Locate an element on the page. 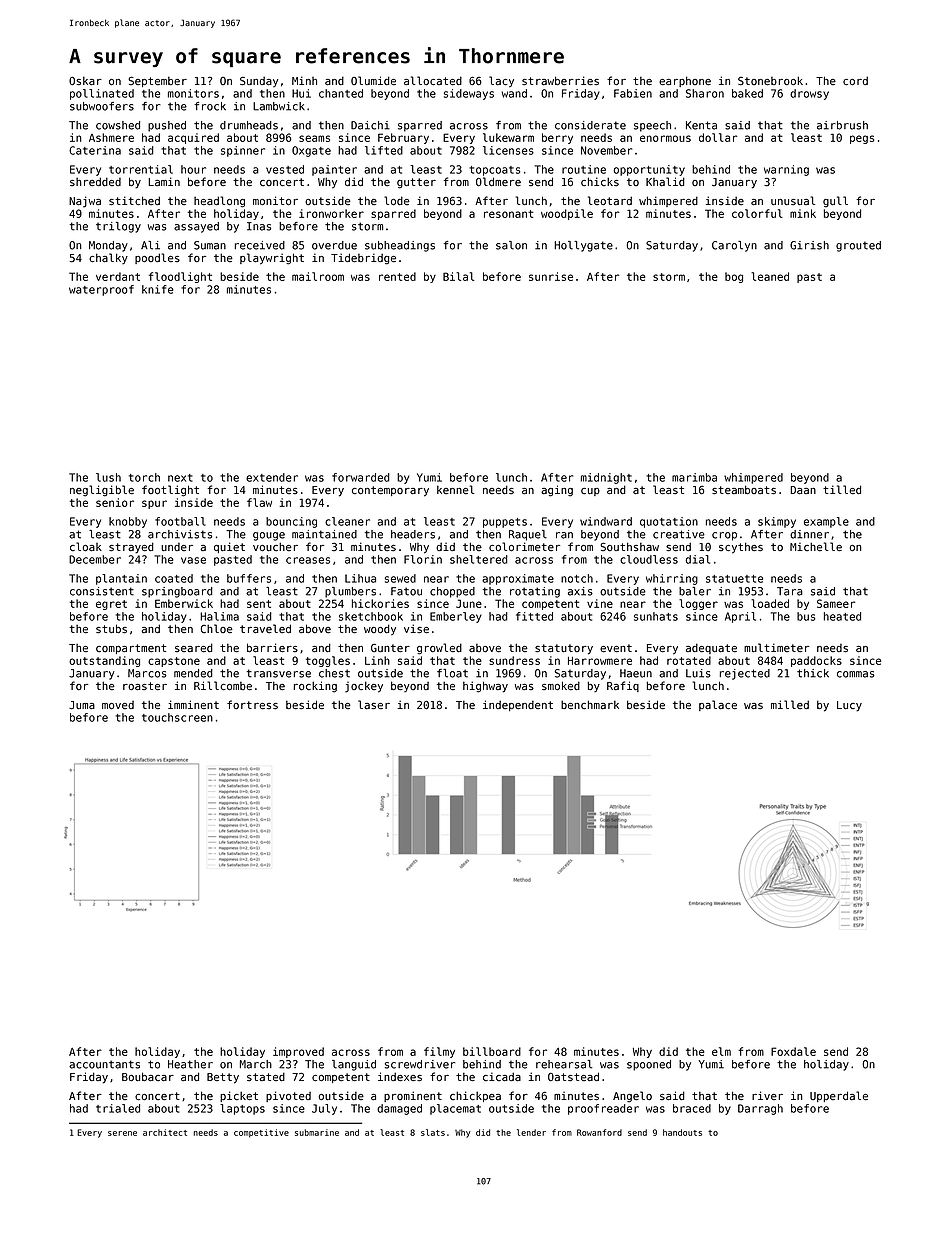  Olumide is located at coordinates (373, 80).
